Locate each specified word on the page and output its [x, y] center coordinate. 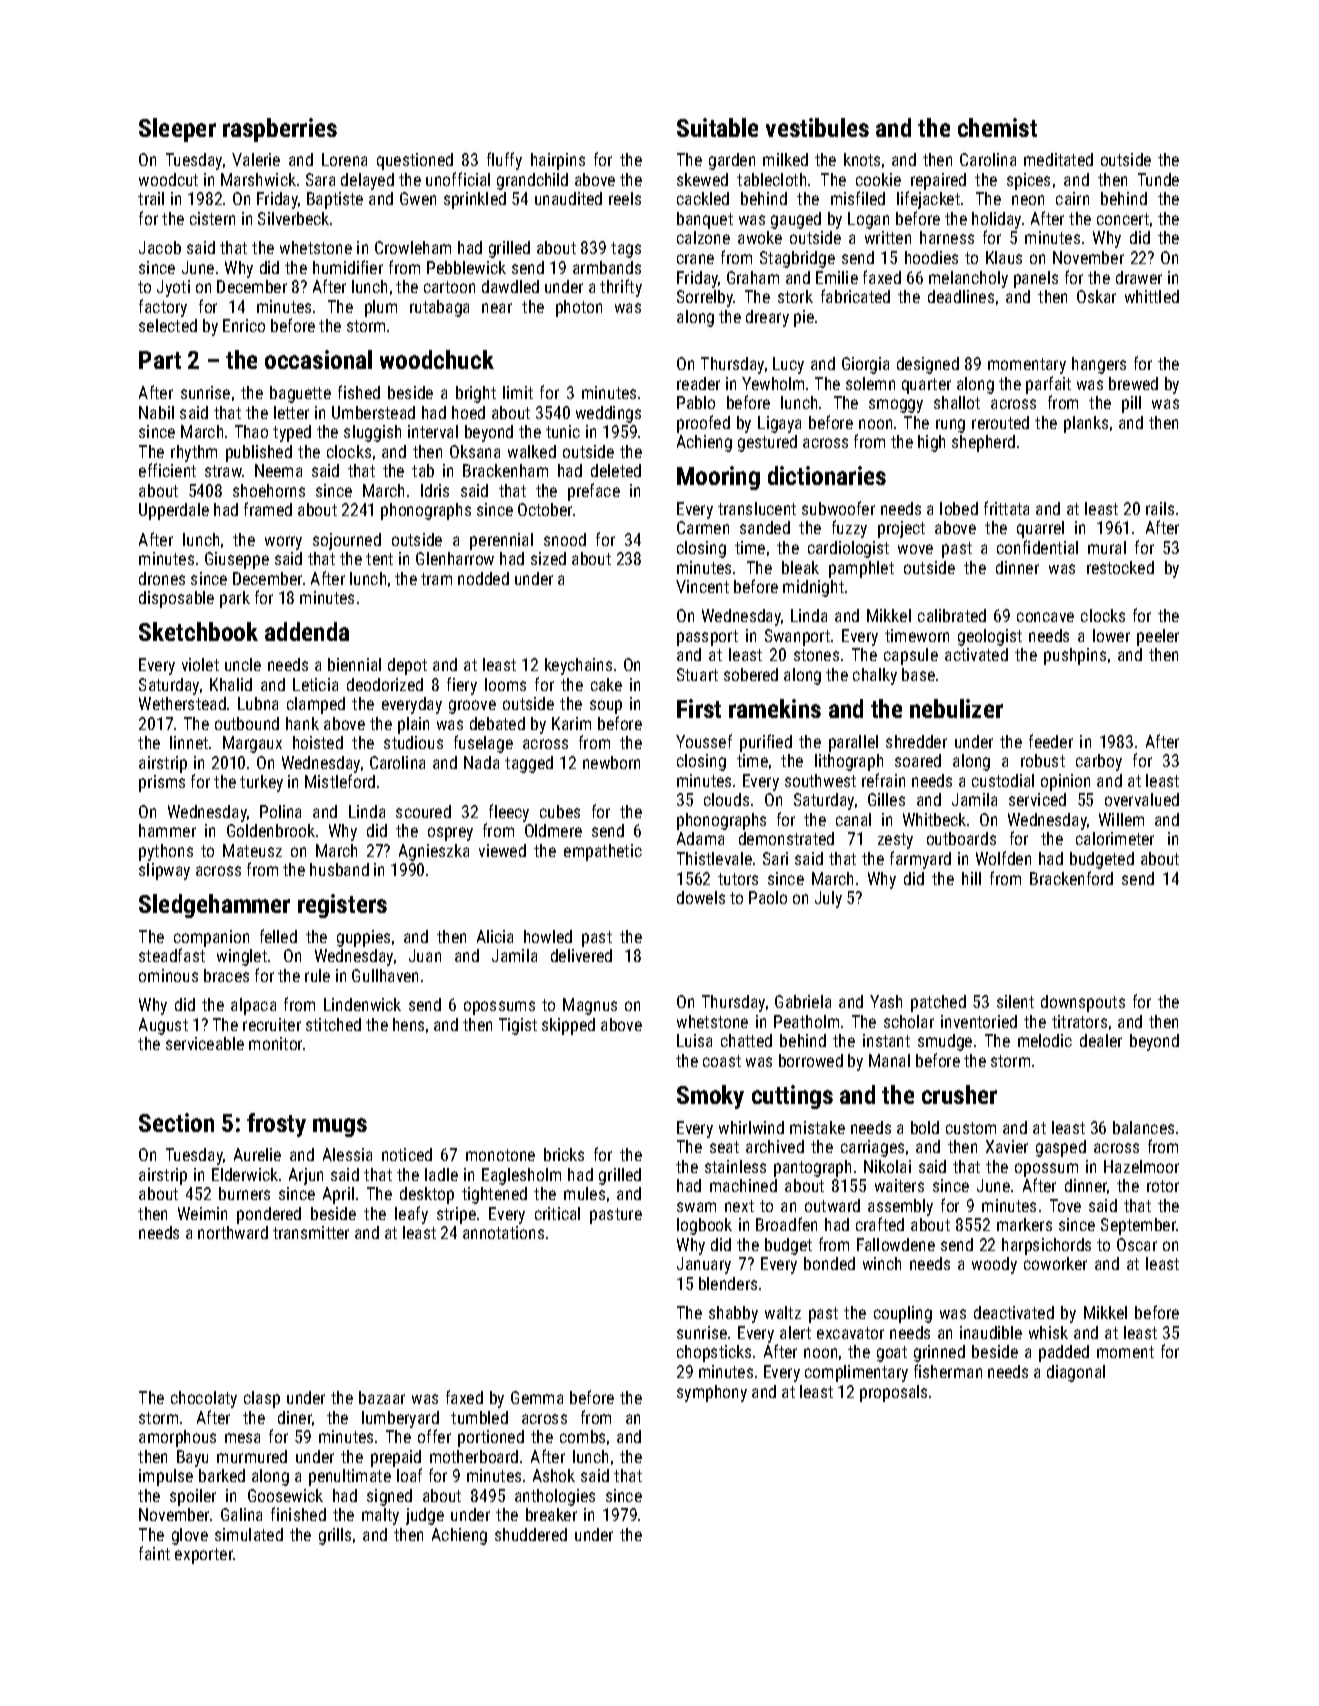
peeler [1158, 637]
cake [606, 684]
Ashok [554, 1475]
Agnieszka [434, 852]
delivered [581, 955]
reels [625, 198]
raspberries [280, 130]
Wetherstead [182, 703]
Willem [1121, 819]
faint [154, 1553]
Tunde [1158, 179]
